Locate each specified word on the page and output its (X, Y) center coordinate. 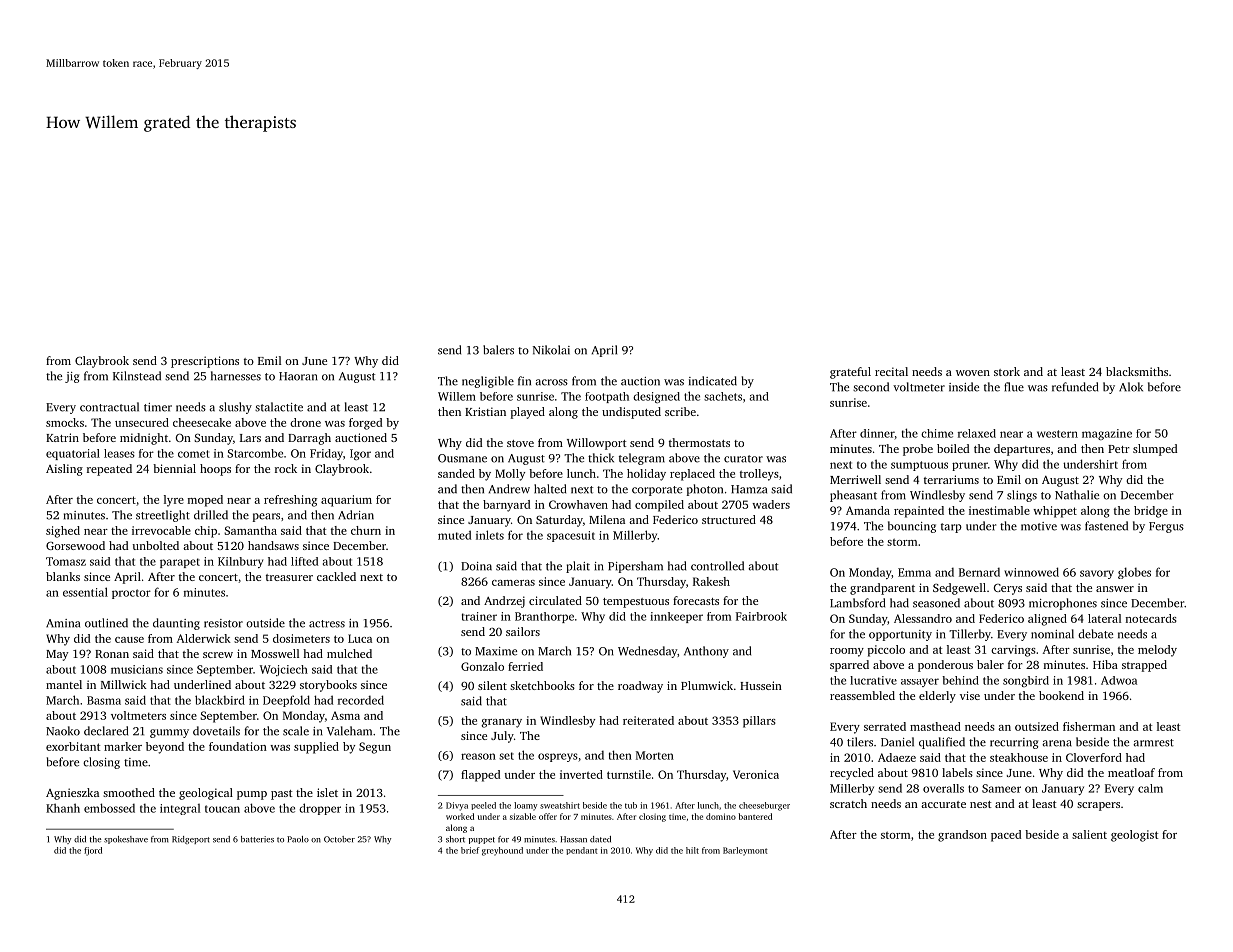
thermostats (699, 442)
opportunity (900, 635)
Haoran (298, 376)
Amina (63, 623)
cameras (513, 583)
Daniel (897, 742)
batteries (257, 839)
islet (327, 792)
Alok (1131, 387)
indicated (713, 381)
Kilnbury (240, 562)
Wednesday (647, 652)
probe (918, 450)
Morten (655, 755)
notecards (1151, 618)
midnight (144, 439)
